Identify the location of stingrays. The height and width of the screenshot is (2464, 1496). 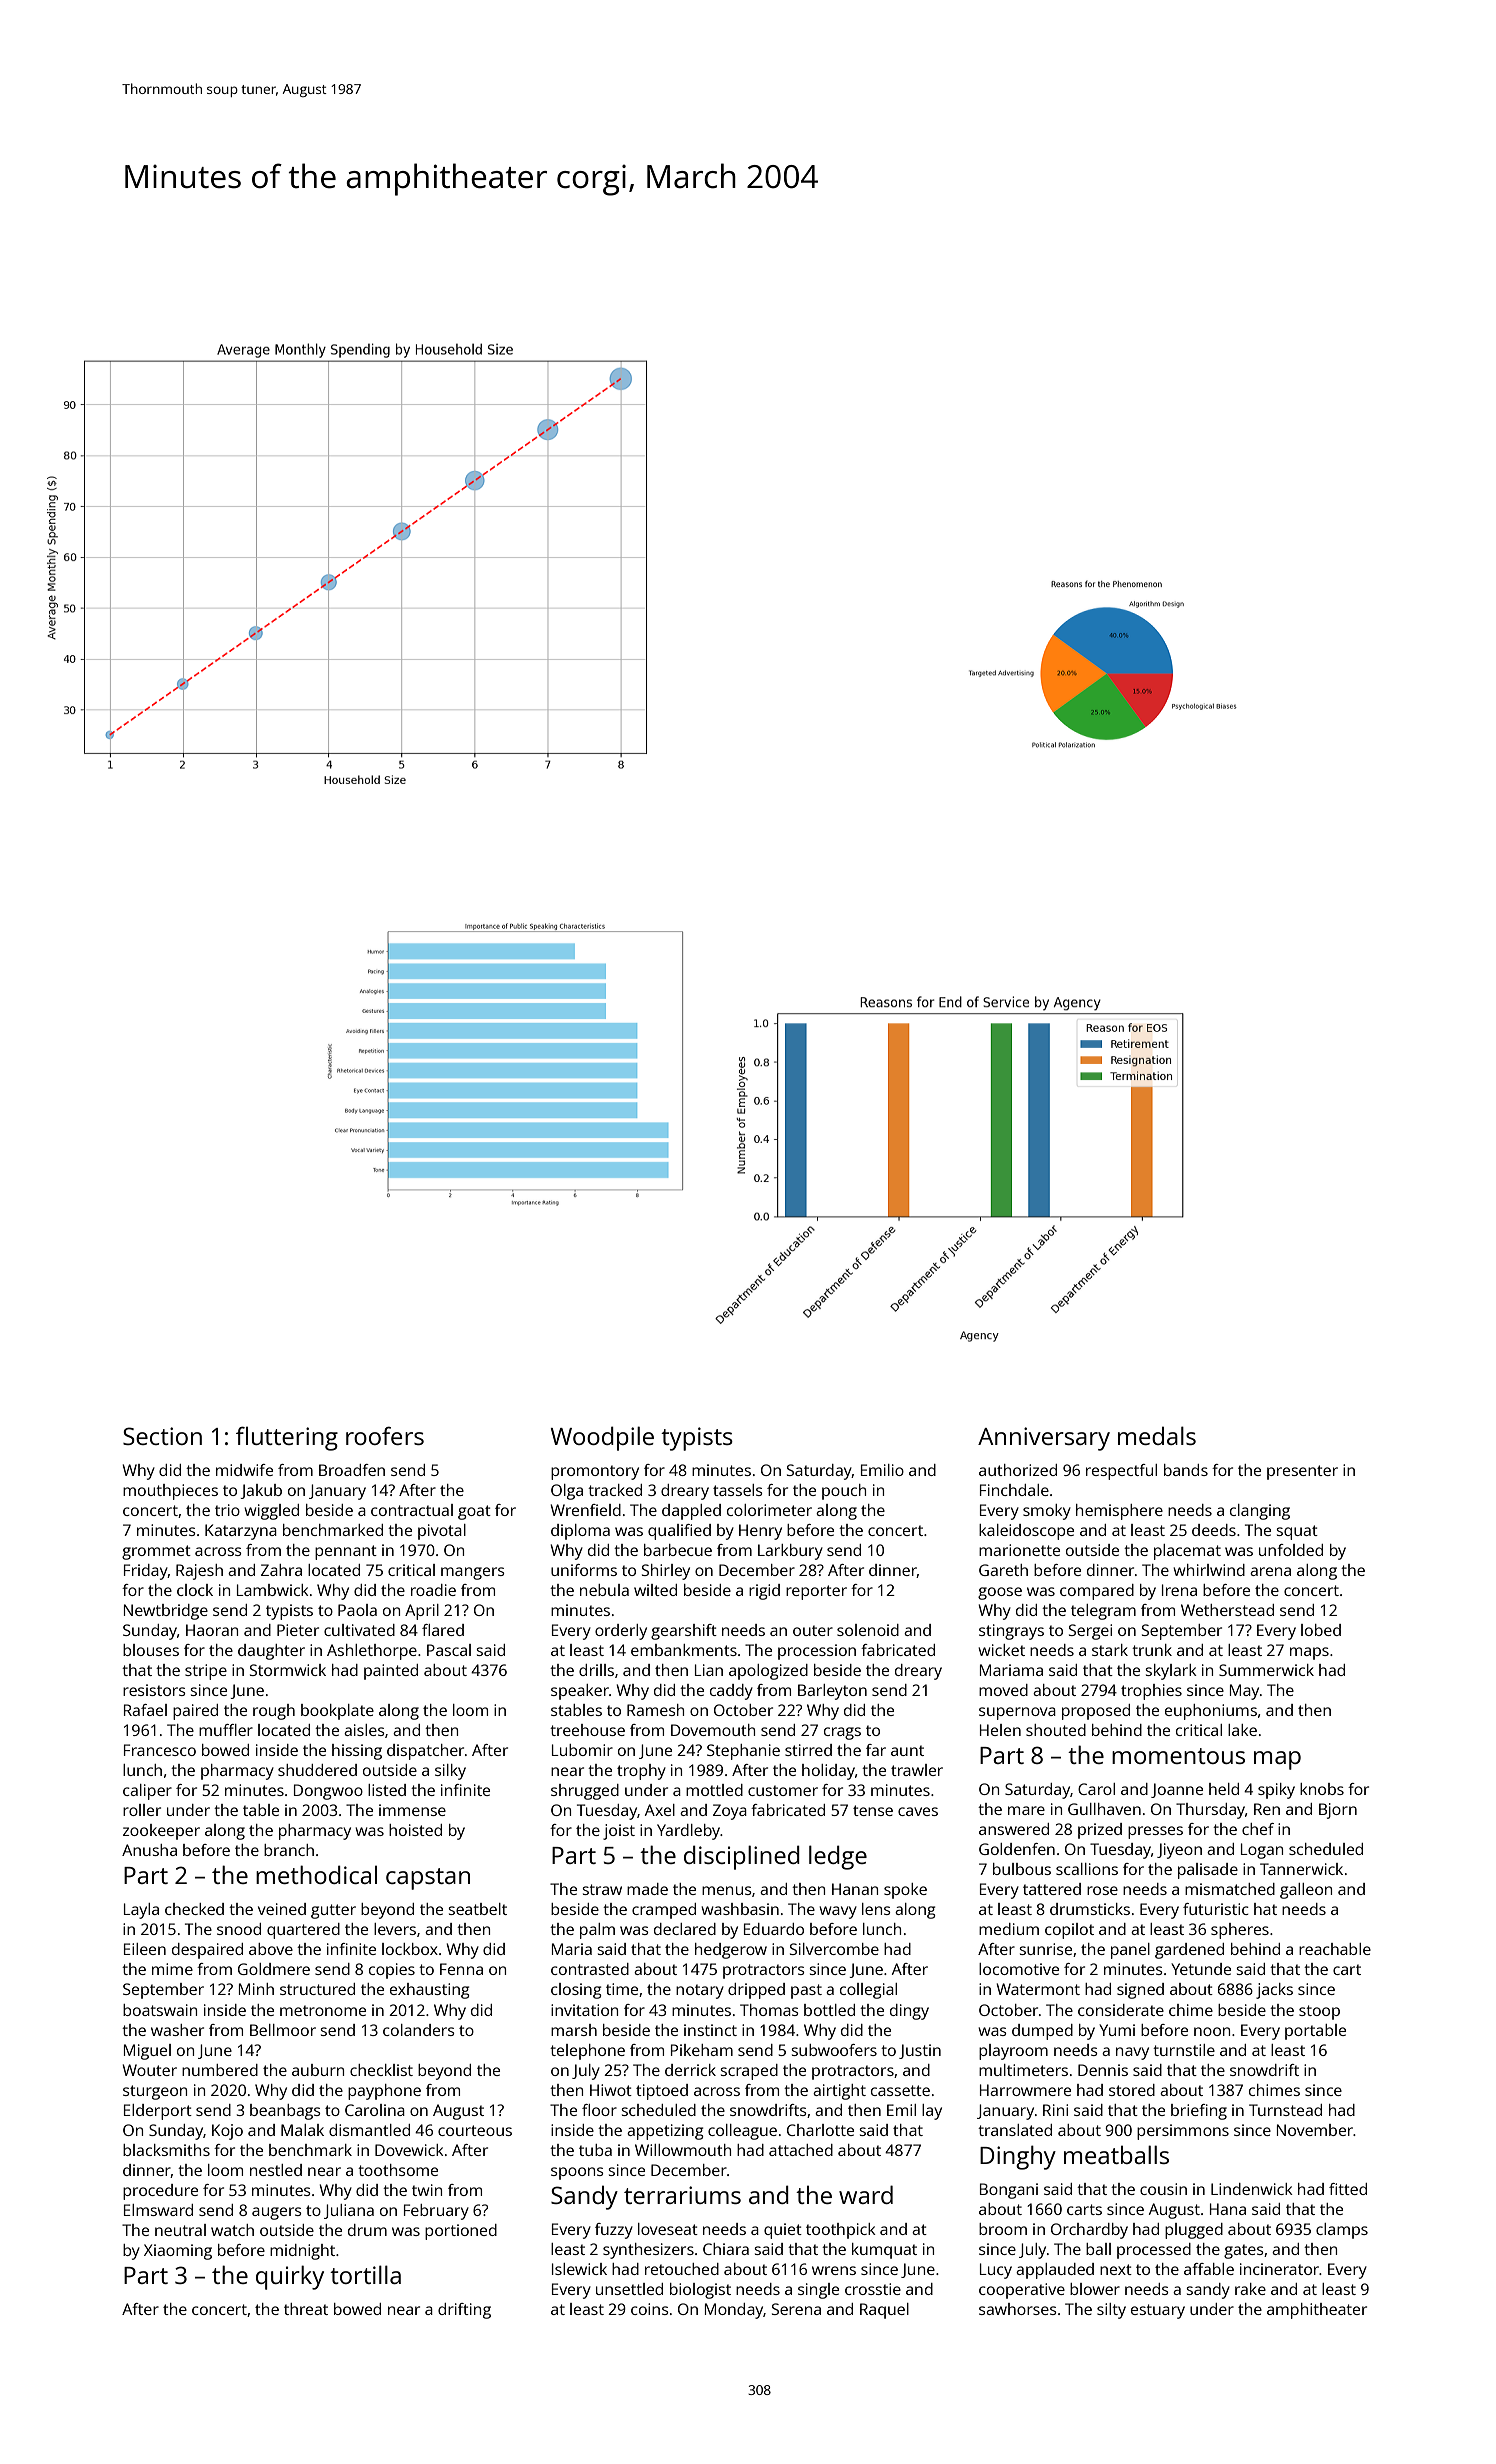
(1011, 1632).
